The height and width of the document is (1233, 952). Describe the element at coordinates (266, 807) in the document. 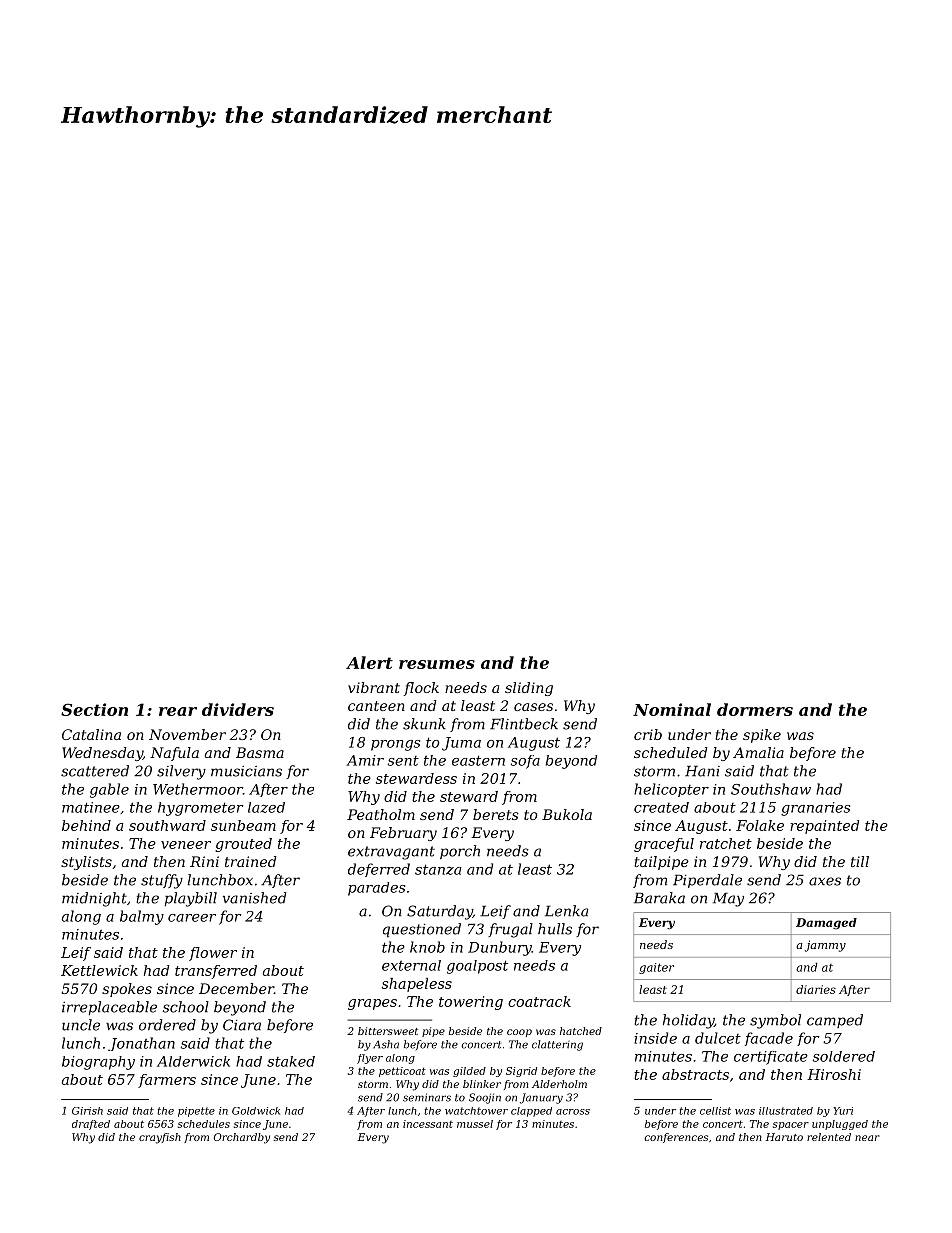

I see `lazed` at that location.
